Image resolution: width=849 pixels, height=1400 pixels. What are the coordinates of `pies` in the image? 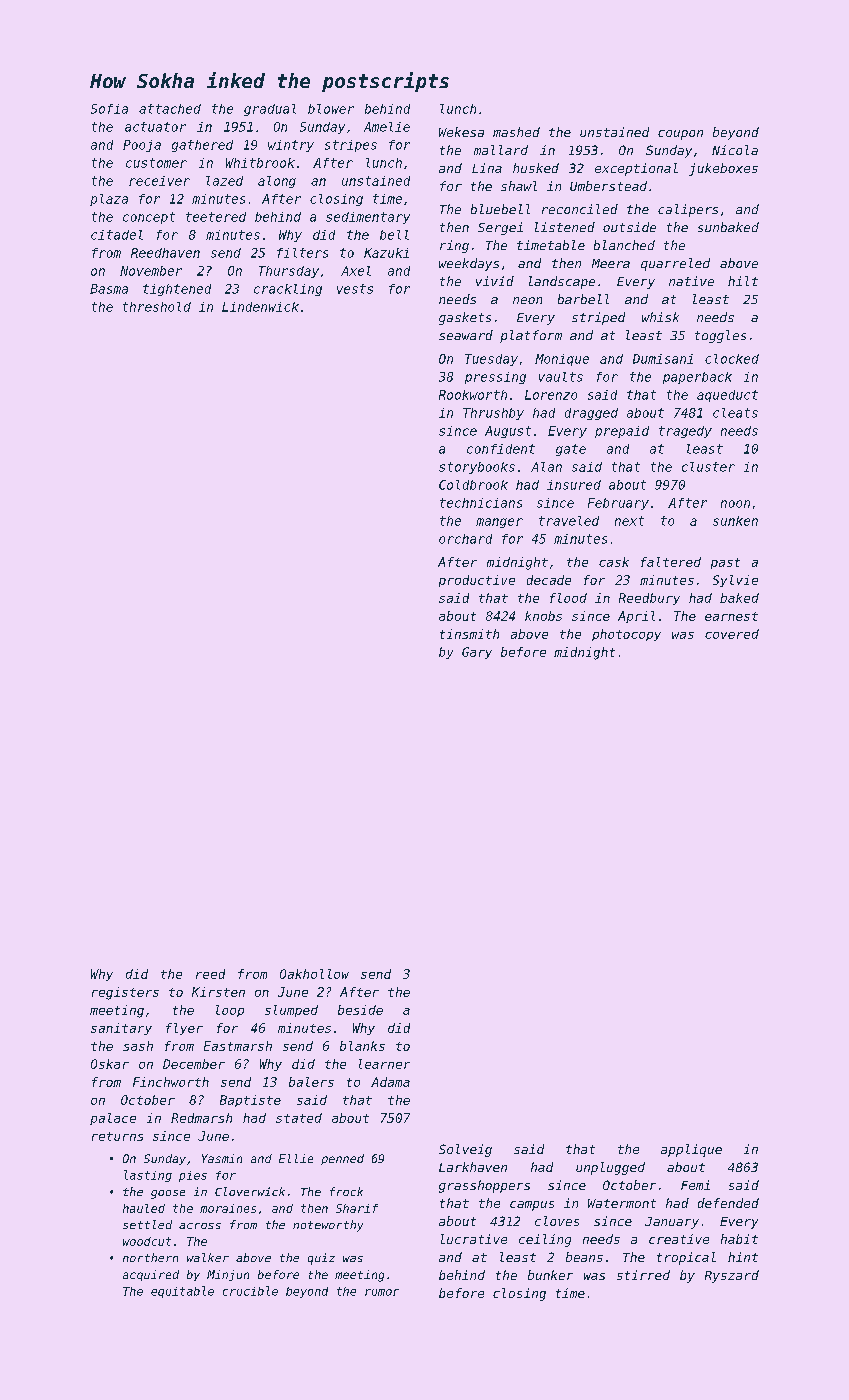 It's located at (193, 1176).
